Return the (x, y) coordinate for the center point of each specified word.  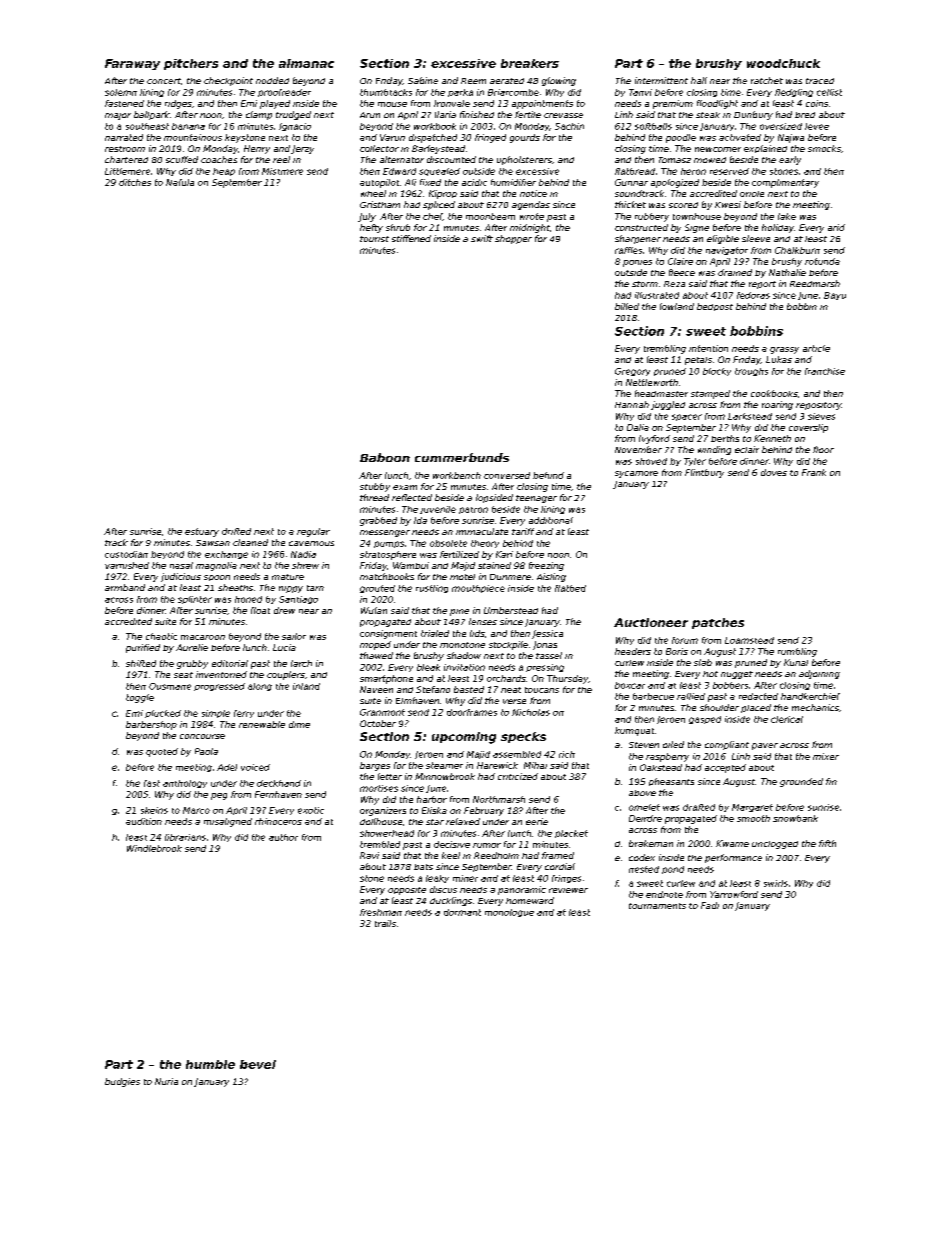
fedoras (753, 295)
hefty (371, 228)
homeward (530, 900)
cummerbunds (462, 457)
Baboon (385, 457)
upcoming (464, 738)
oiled (673, 744)
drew (284, 610)
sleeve (756, 238)
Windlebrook (154, 848)
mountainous (193, 137)
